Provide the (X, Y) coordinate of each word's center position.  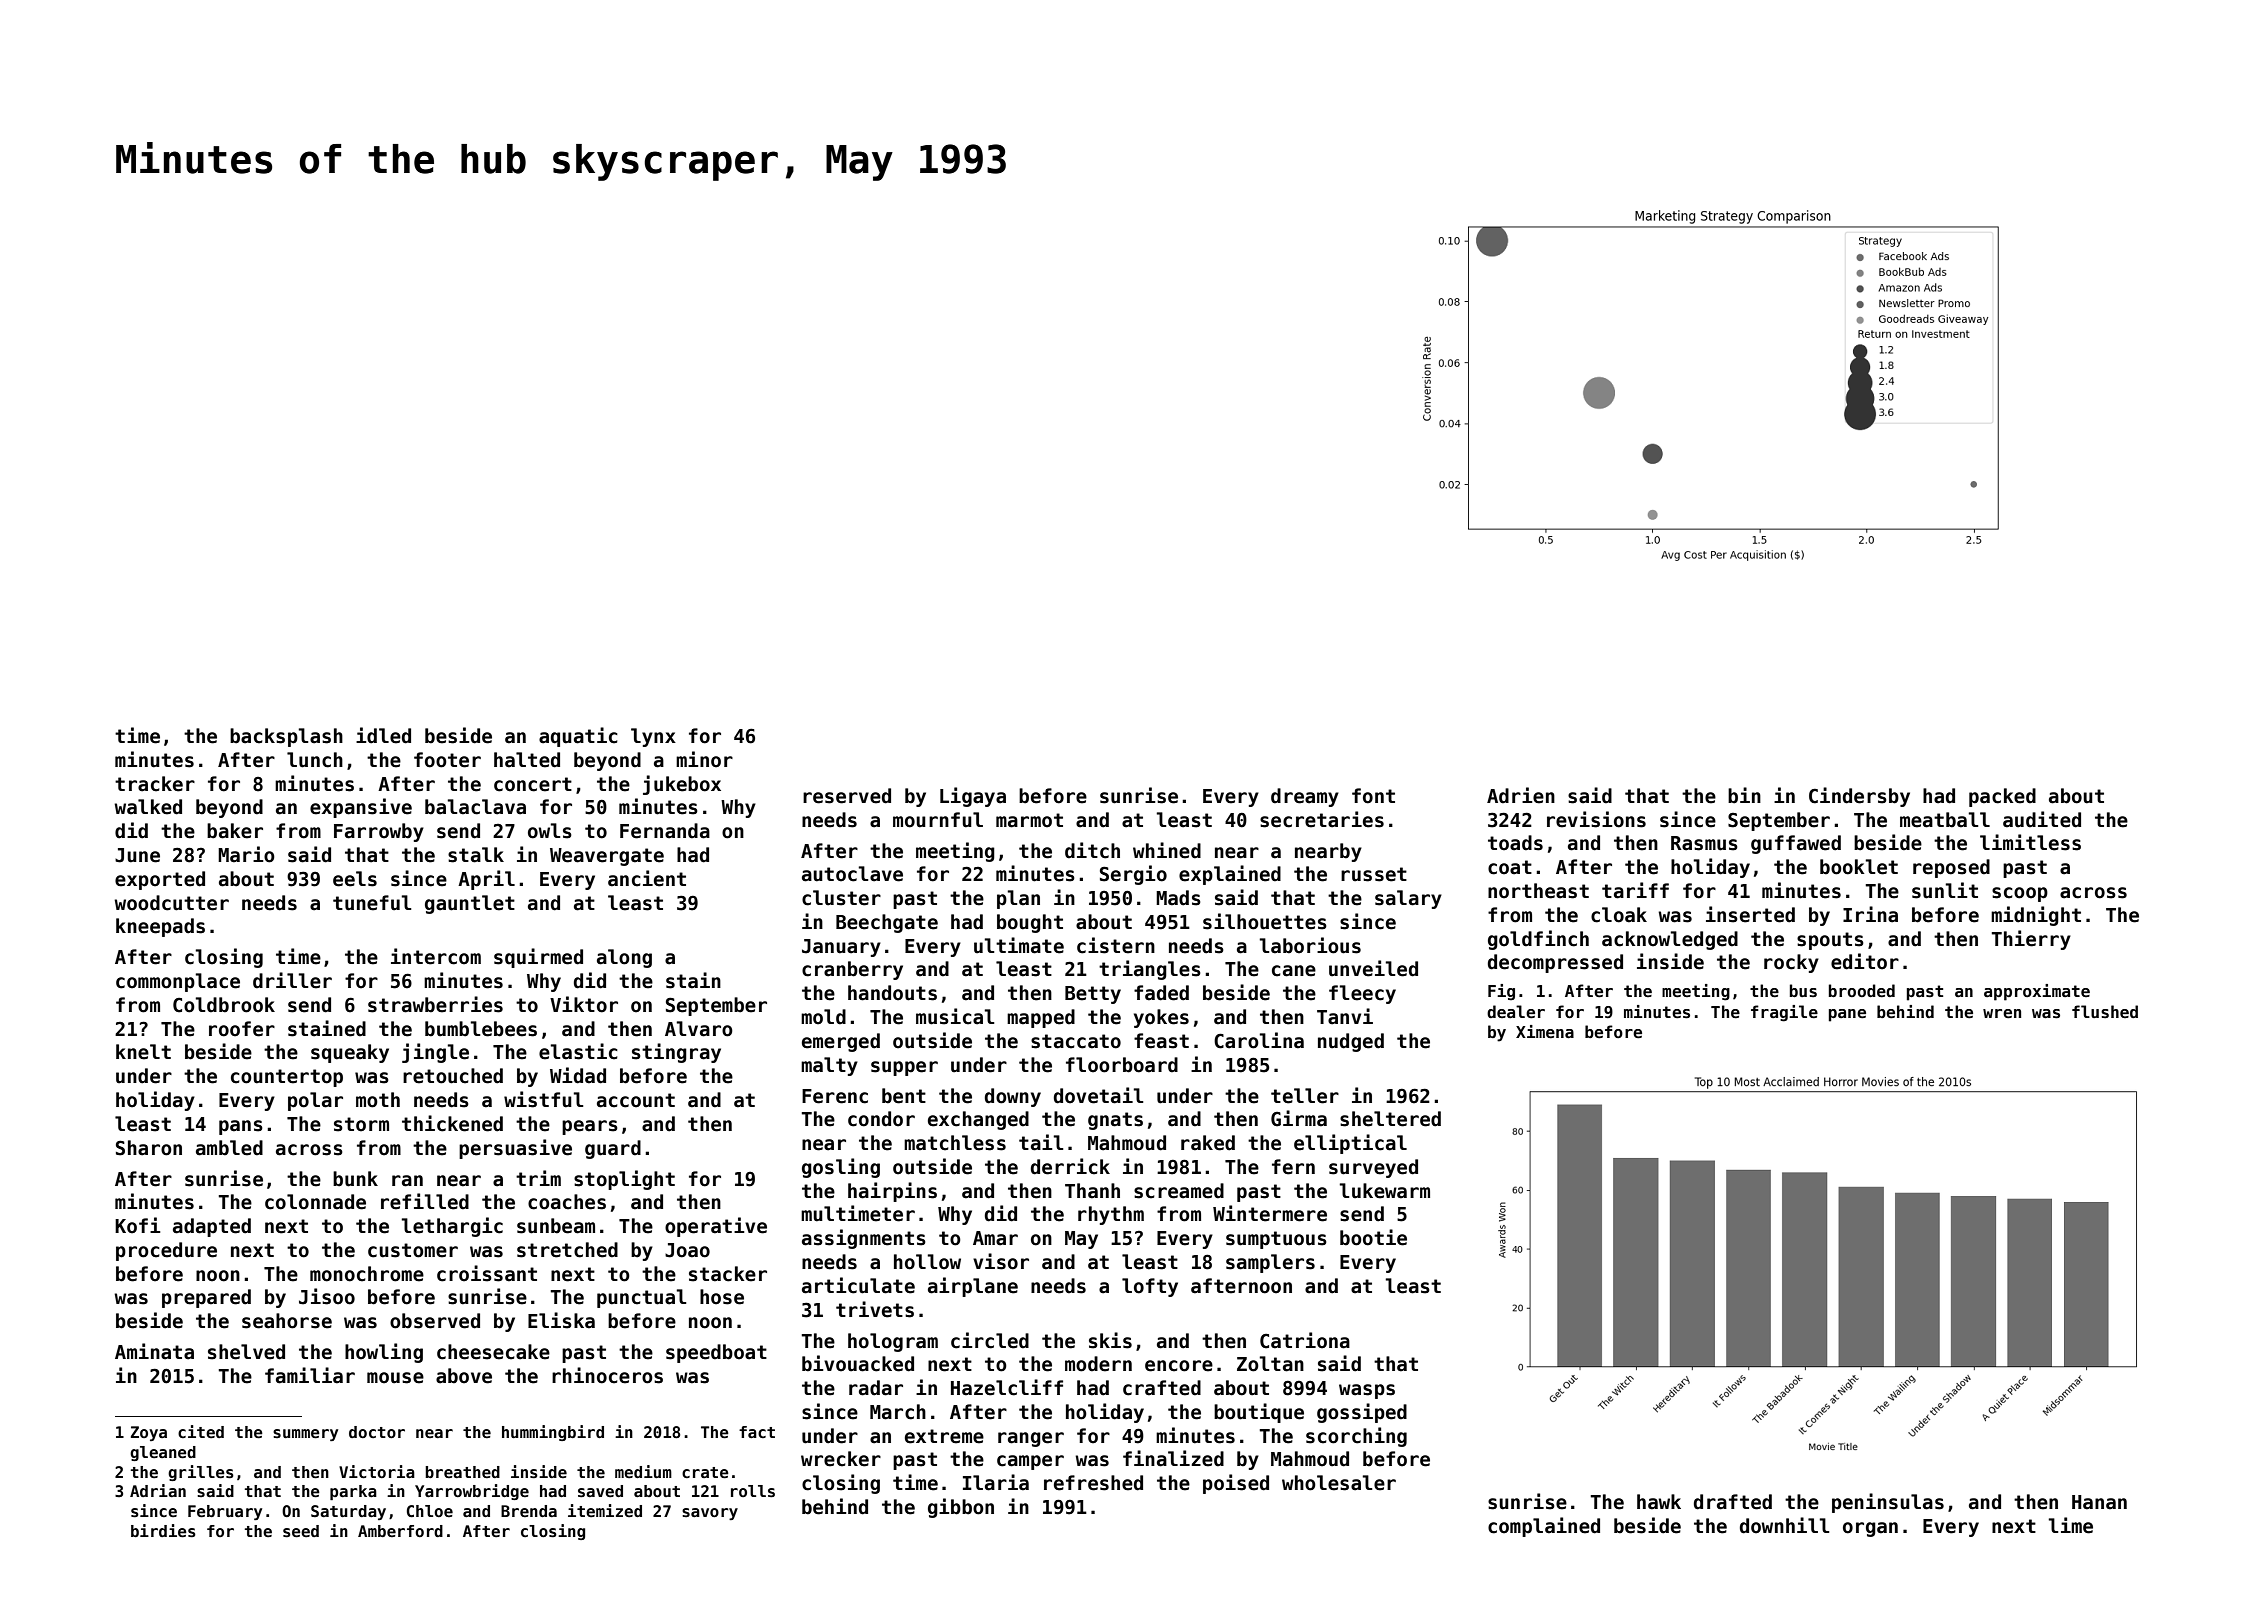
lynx (653, 737)
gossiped (1362, 1413)
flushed (2105, 1012)
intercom (436, 956)
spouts (1830, 941)
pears (590, 1127)
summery (305, 1435)
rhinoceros (607, 1375)
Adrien (1521, 795)
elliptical (1350, 1144)
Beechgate (887, 923)
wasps (1367, 1391)
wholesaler (1339, 1483)
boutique (1259, 1413)
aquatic (578, 737)
